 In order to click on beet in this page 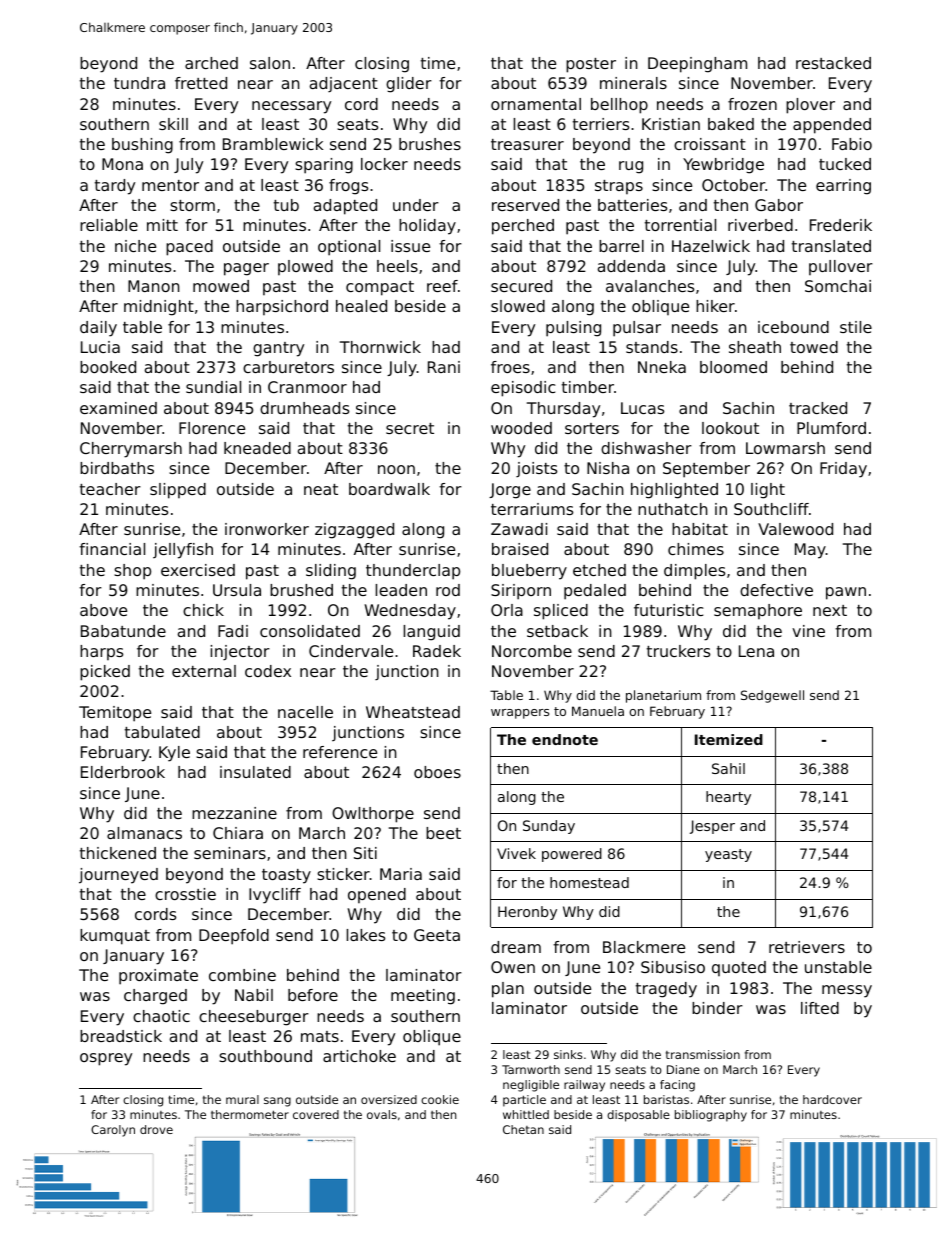, I will do `click(443, 833)`.
